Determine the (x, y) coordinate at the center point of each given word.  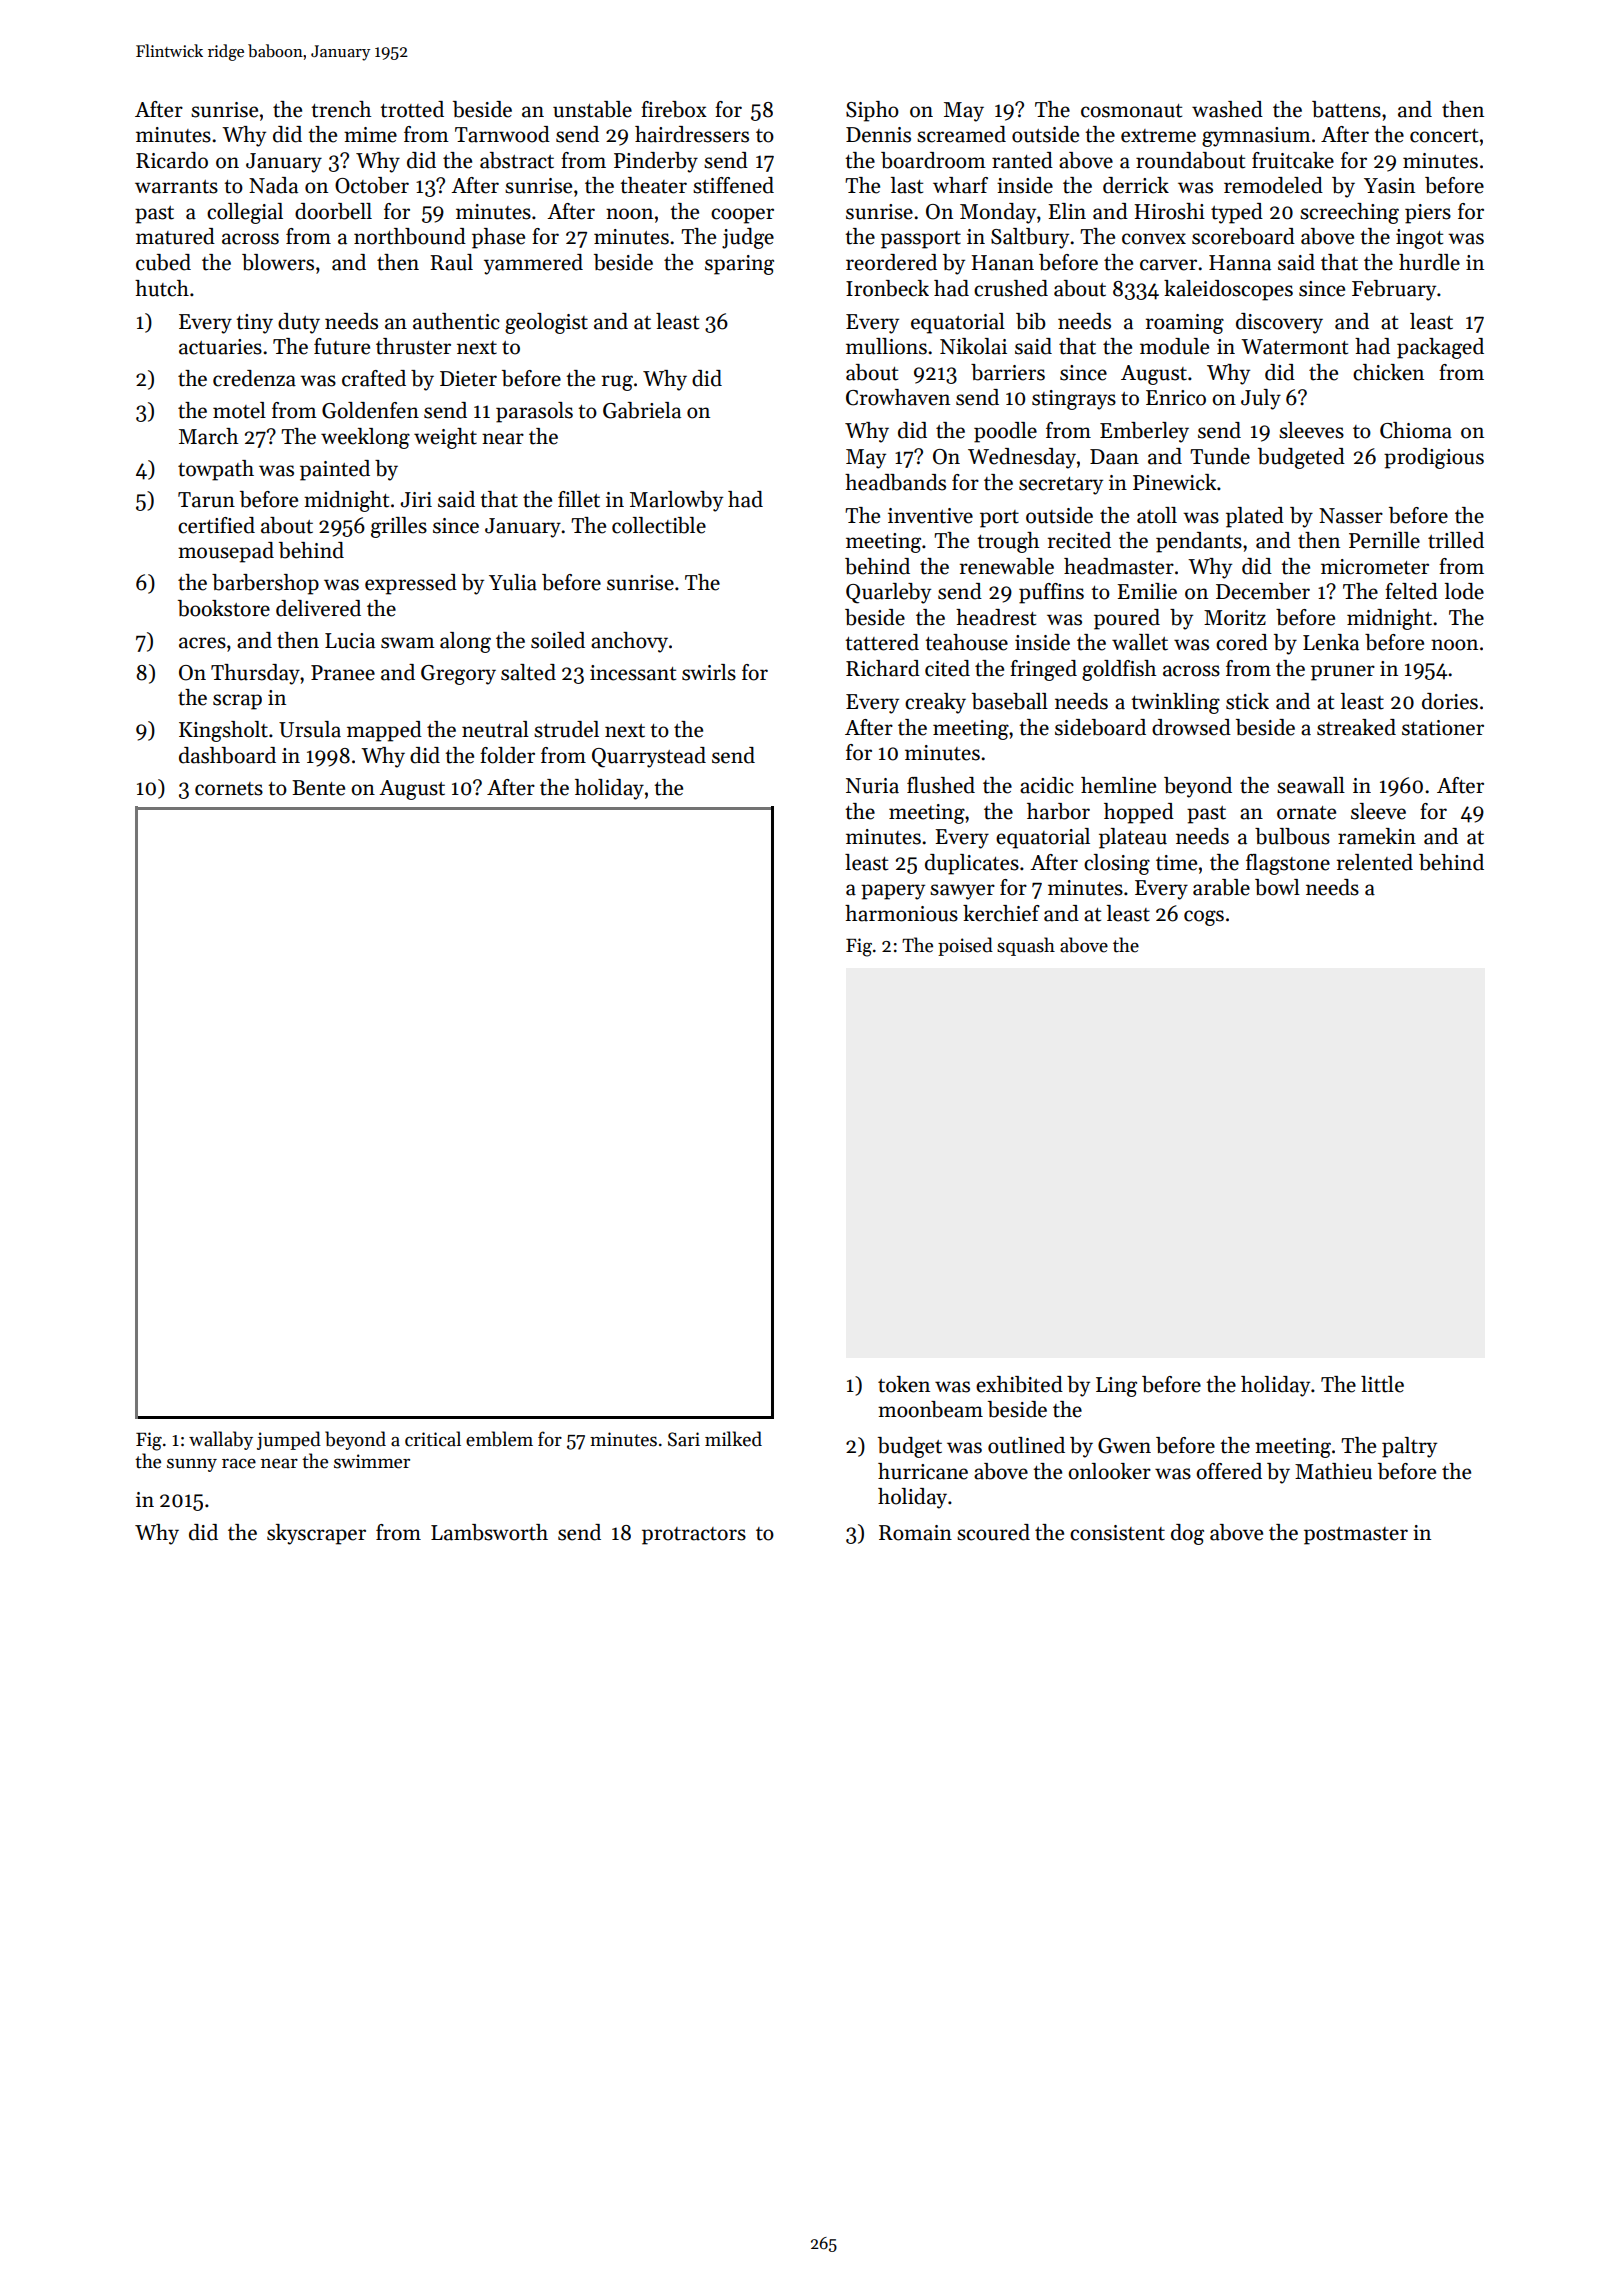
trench (341, 109)
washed (1227, 109)
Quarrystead (649, 757)
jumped (289, 1440)
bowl (1277, 887)
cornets (229, 789)
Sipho (872, 111)
